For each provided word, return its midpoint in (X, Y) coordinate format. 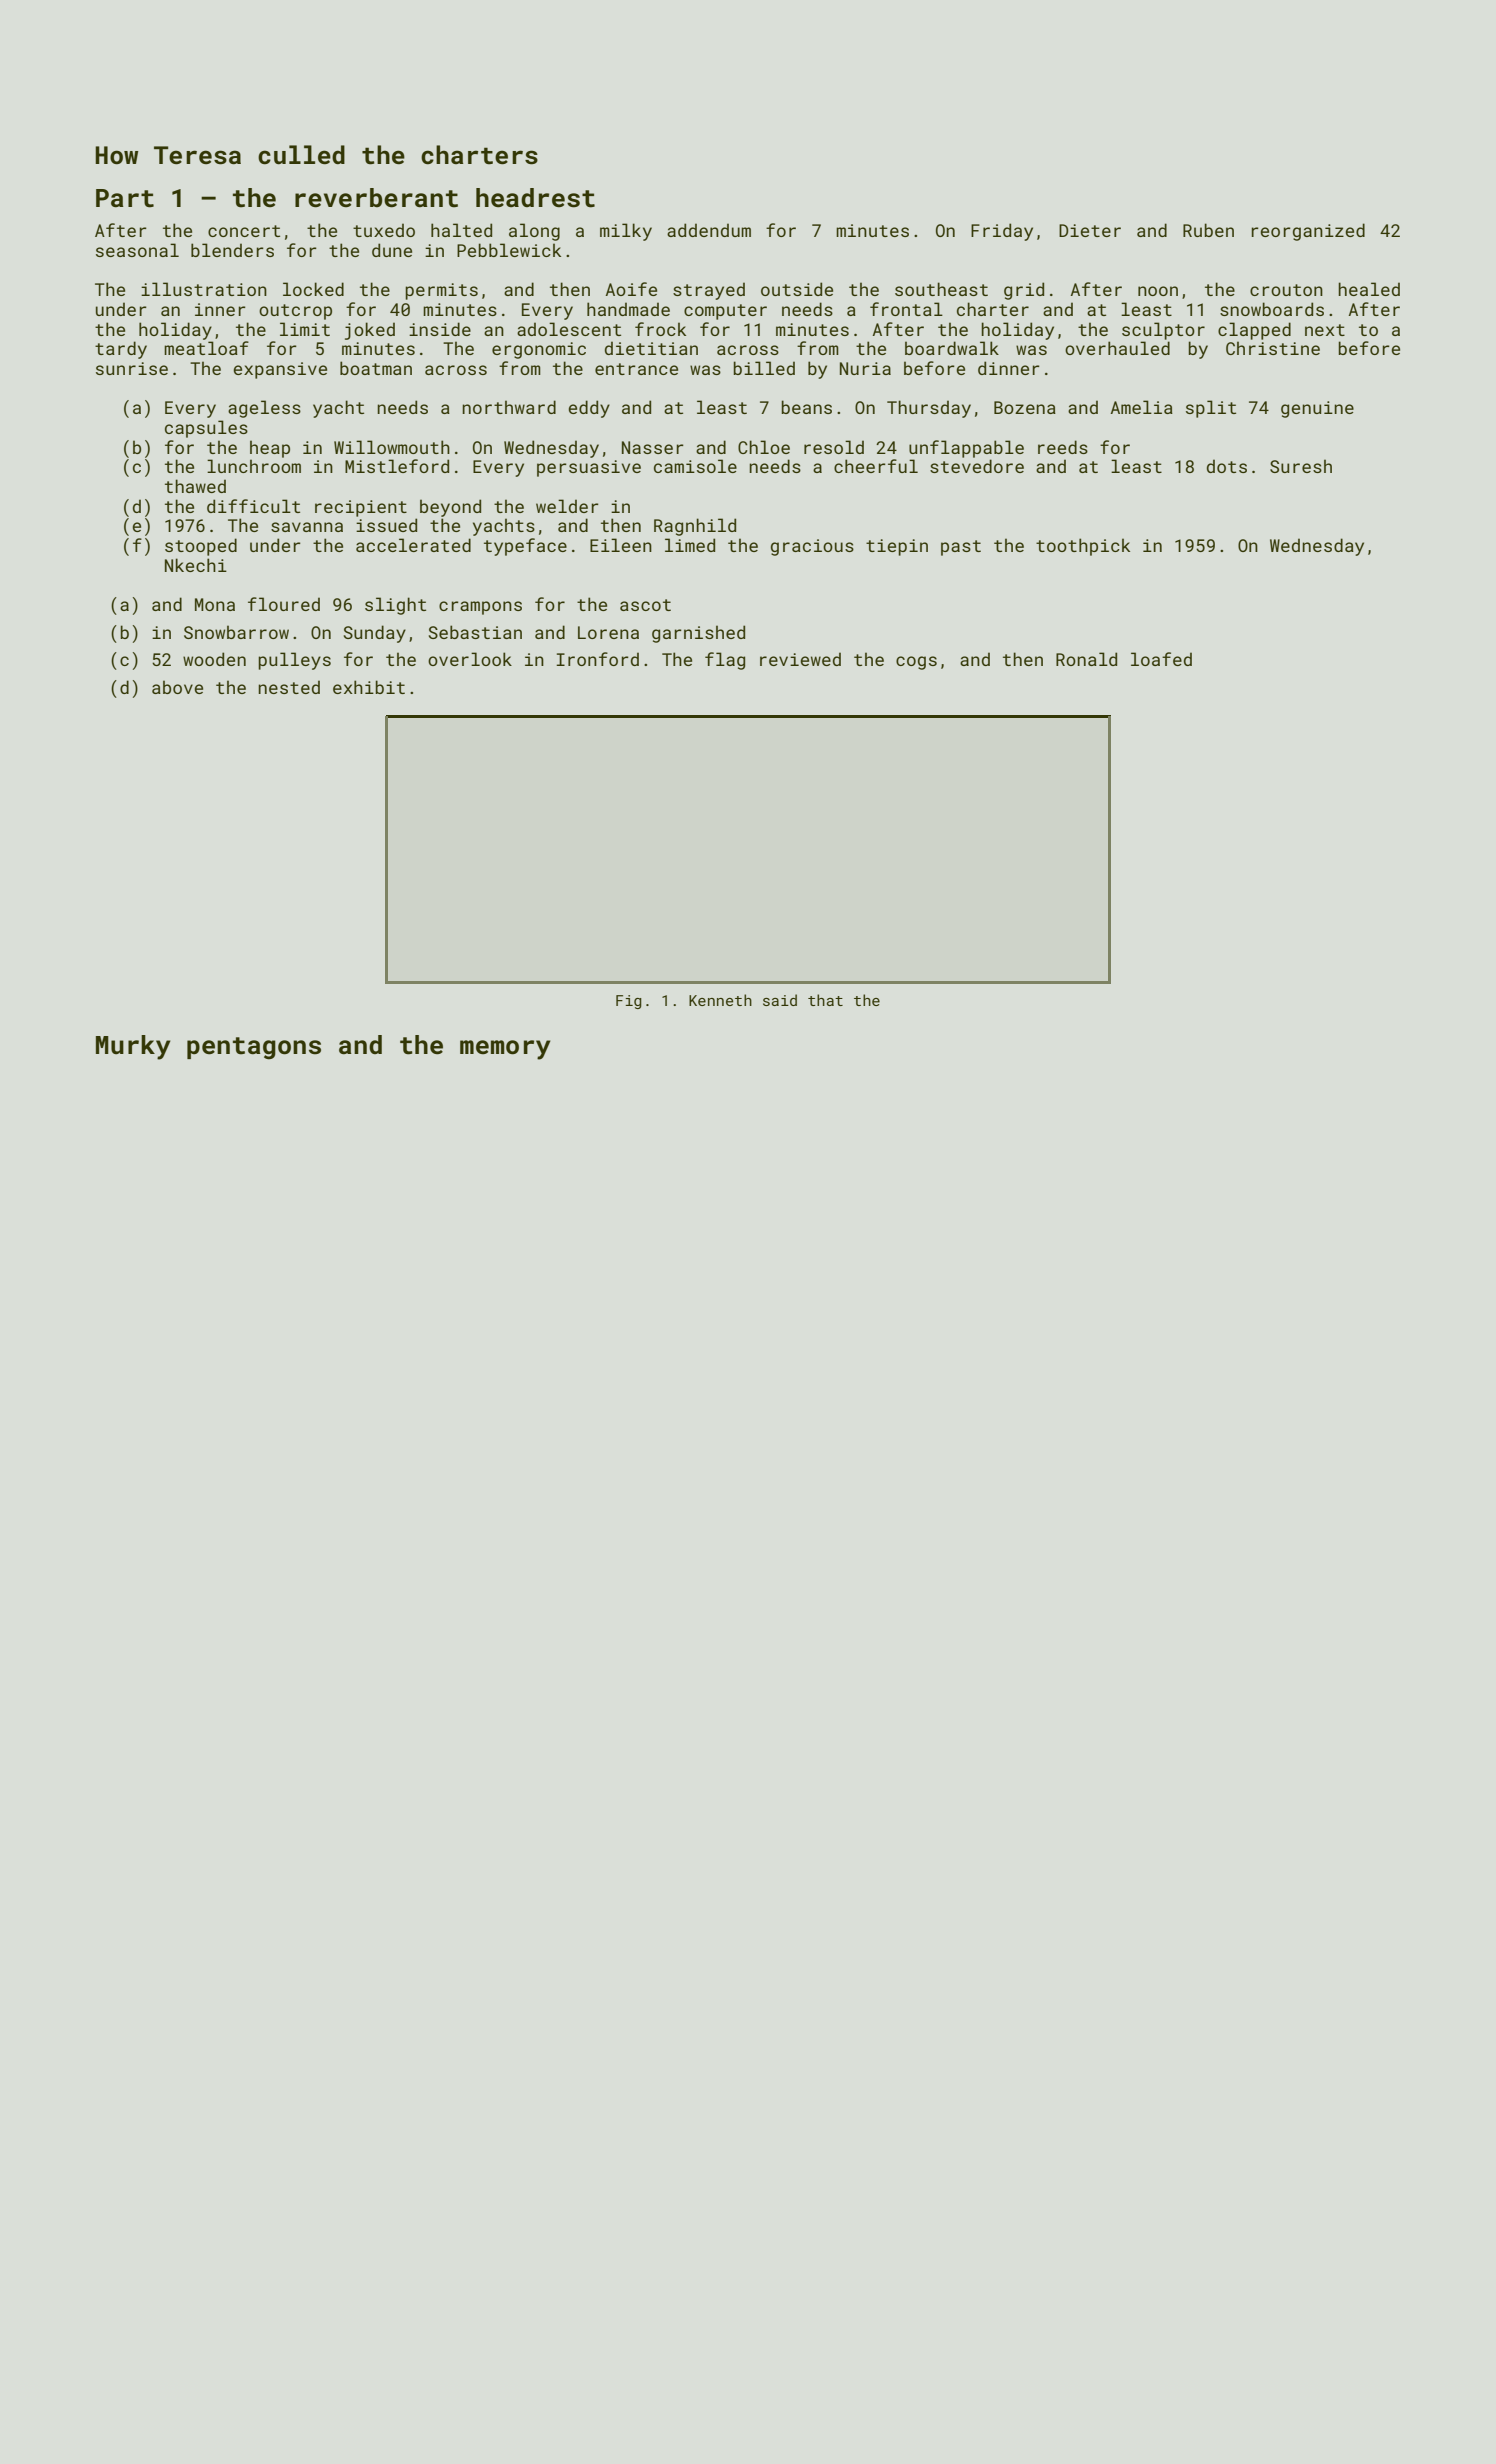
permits (441, 291)
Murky (133, 1047)
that (825, 1000)
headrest (535, 198)
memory (505, 1050)
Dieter (1090, 230)
